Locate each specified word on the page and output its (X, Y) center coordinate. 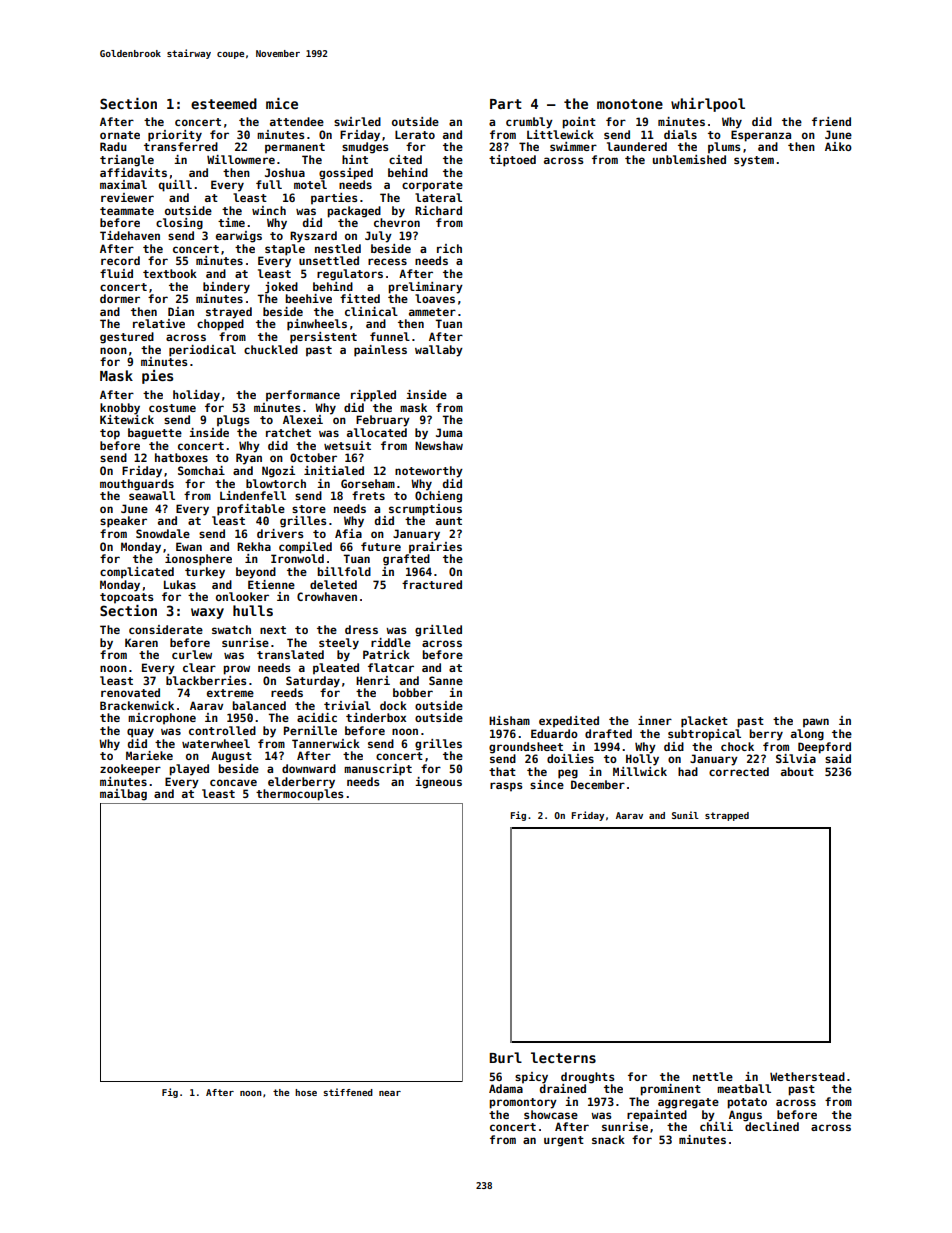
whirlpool (708, 105)
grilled (438, 631)
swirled (357, 121)
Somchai (201, 470)
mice (282, 103)
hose (306, 1092)
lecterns (563, 1057)
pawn (816, 723)
